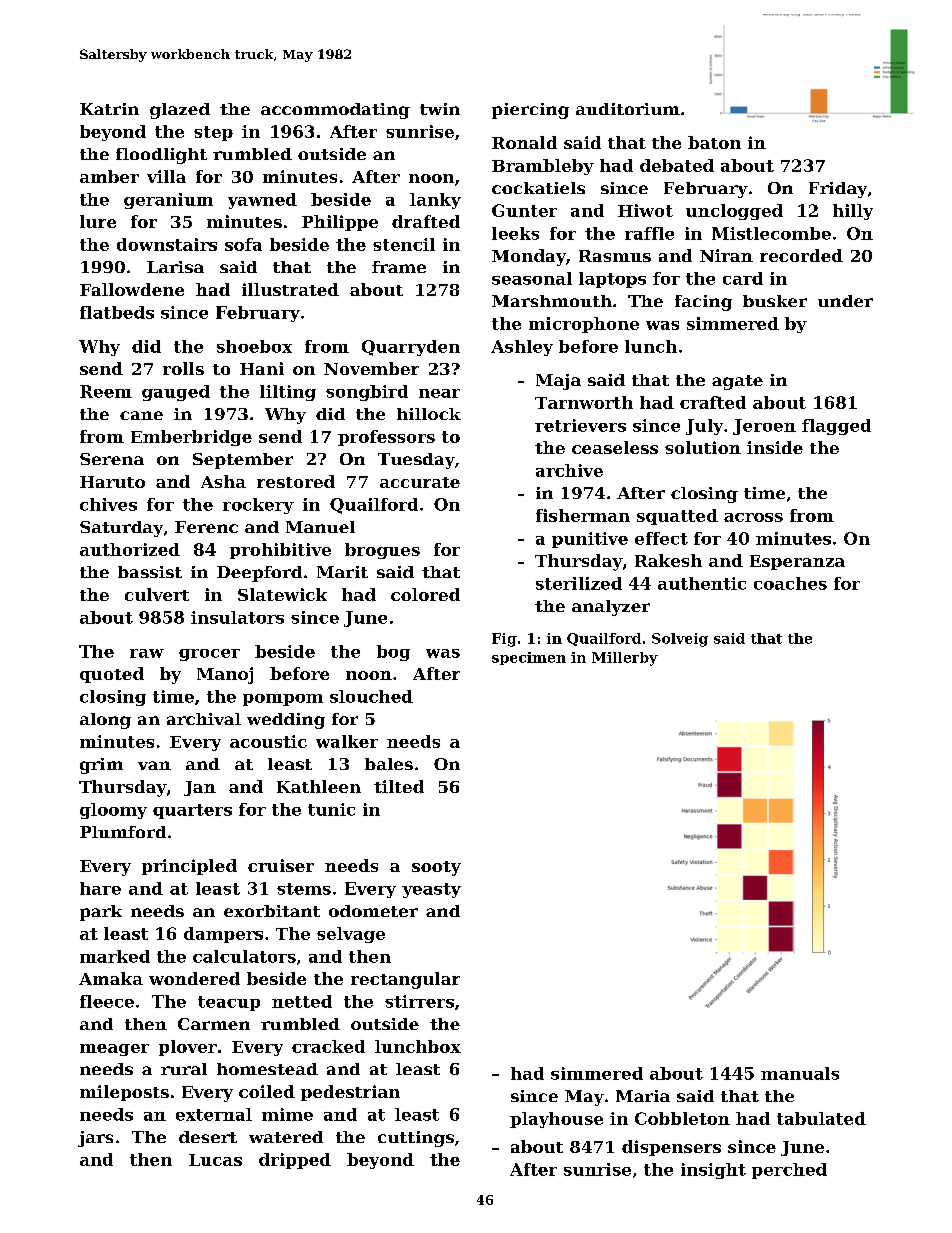  I want to click on glazed, so click(180, 111).
